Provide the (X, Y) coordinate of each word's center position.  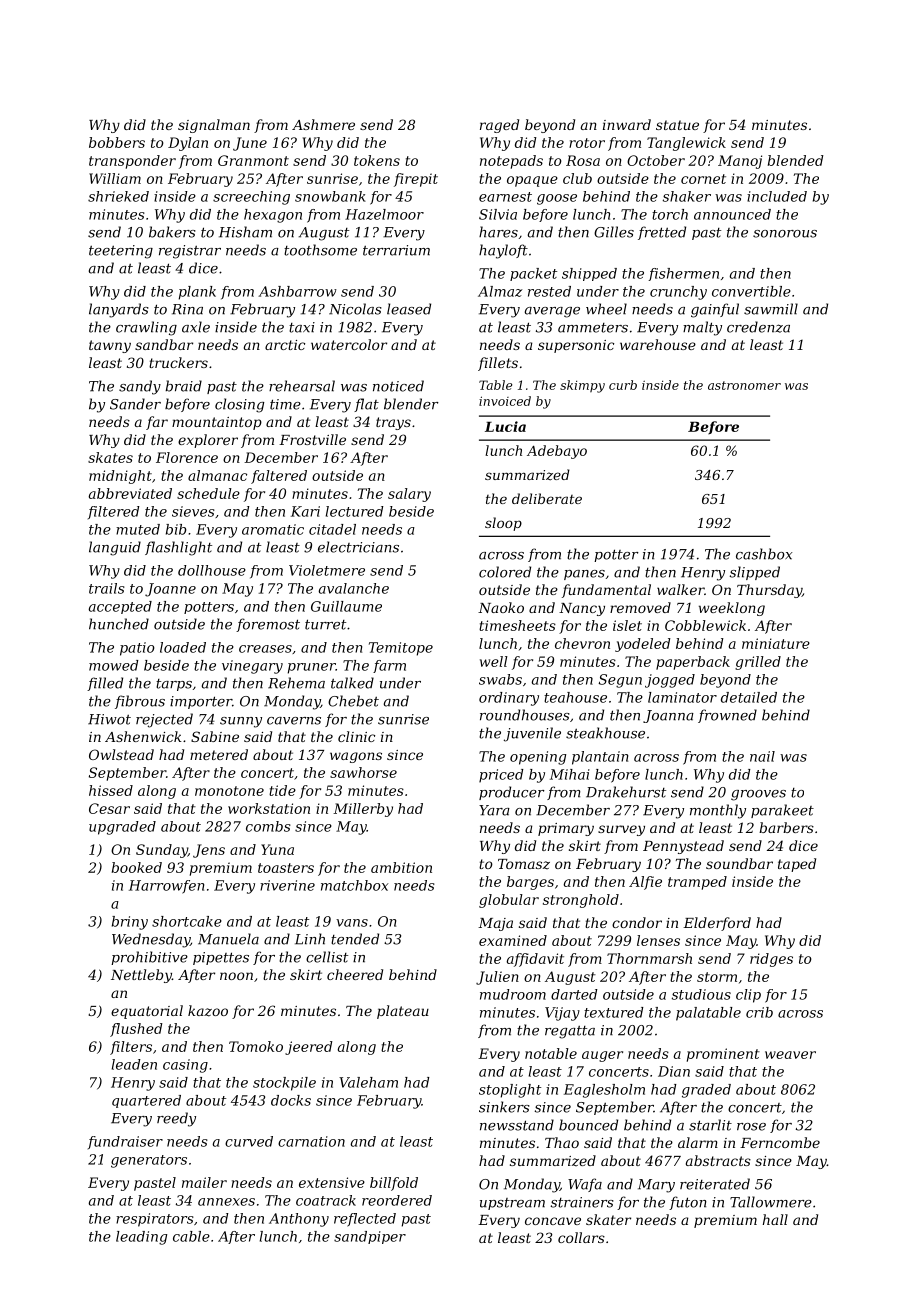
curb (623, 385)
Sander (135, 404)
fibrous (140, 702)
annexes (226, 1202)
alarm (698, 1142)
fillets (498, 364)
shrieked (118, 196)
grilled (758, 663)
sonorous (785, 234)
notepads (511, 162)
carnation (311, 1141)
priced (501, 776)
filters (131, 1048)
